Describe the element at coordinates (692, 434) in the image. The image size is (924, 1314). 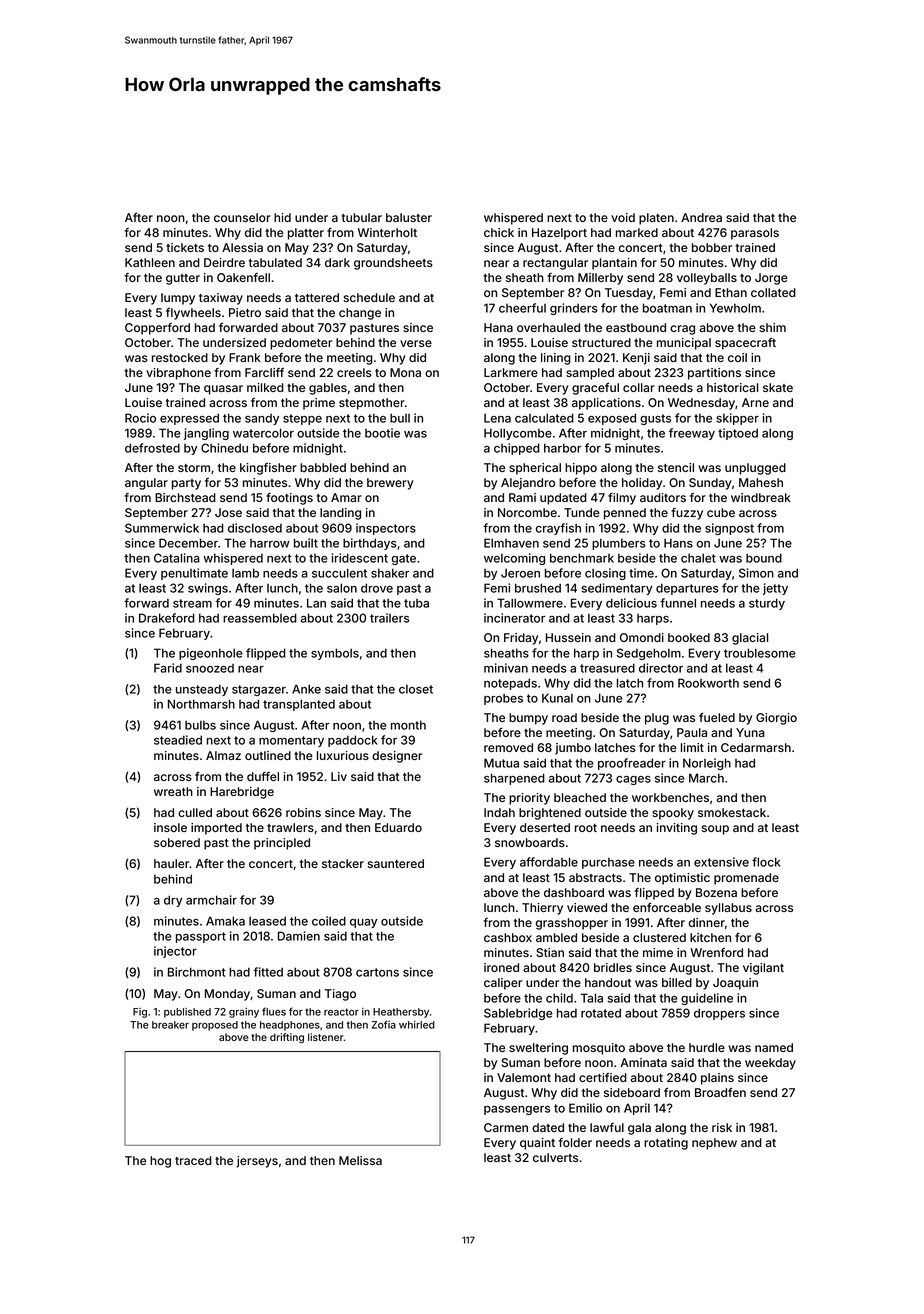
I see `freeway` at that location.
